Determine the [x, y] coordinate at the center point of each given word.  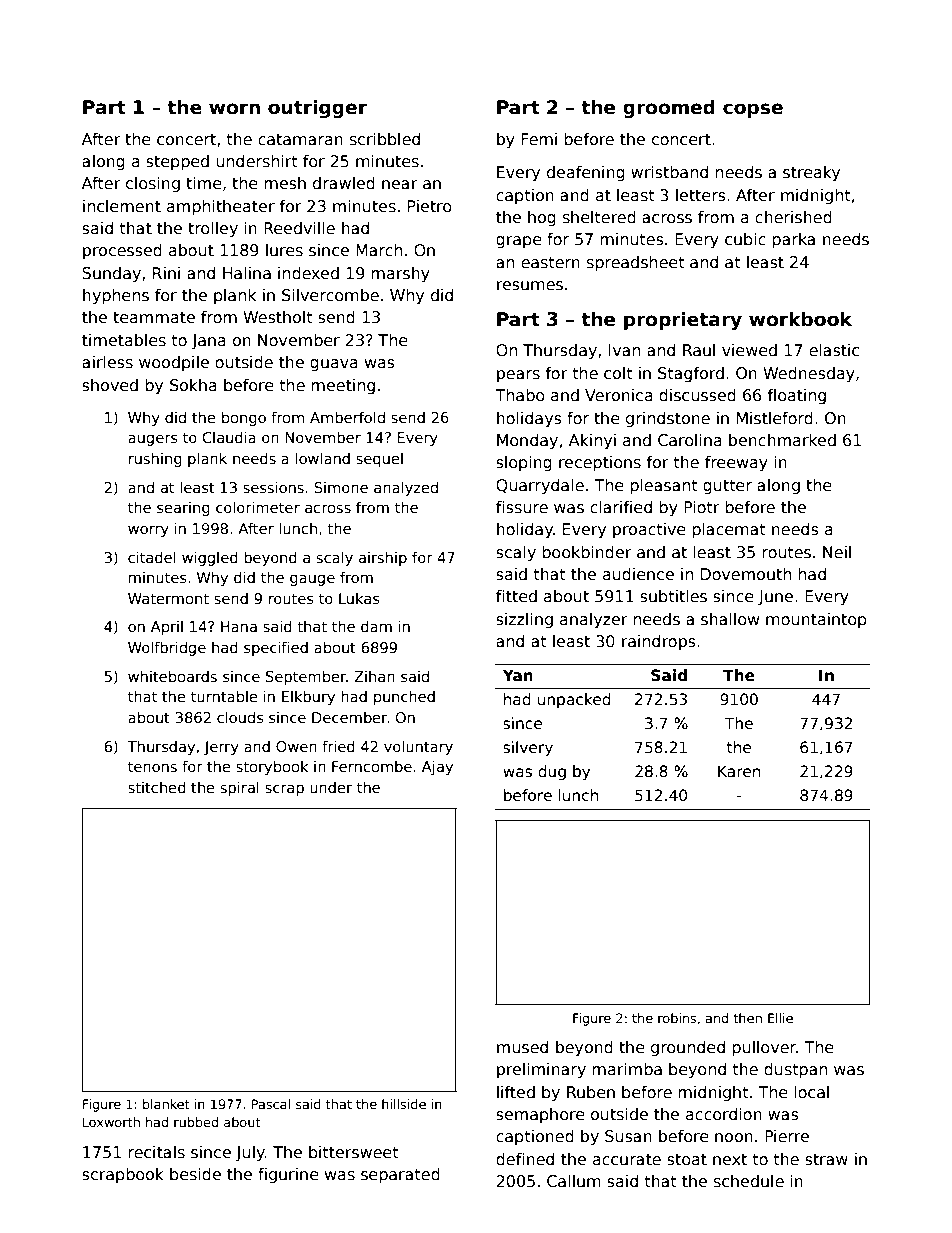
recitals [156, 1152]
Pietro [430, 206]
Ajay [437, 768]
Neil [837, 552]
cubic [745, 239]
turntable [224, 696]
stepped [177, 162]
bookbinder [587, 552]
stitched [157, 787]
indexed [308, 273]
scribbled [385, 139]
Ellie [780, 1018]
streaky [811, 174]
